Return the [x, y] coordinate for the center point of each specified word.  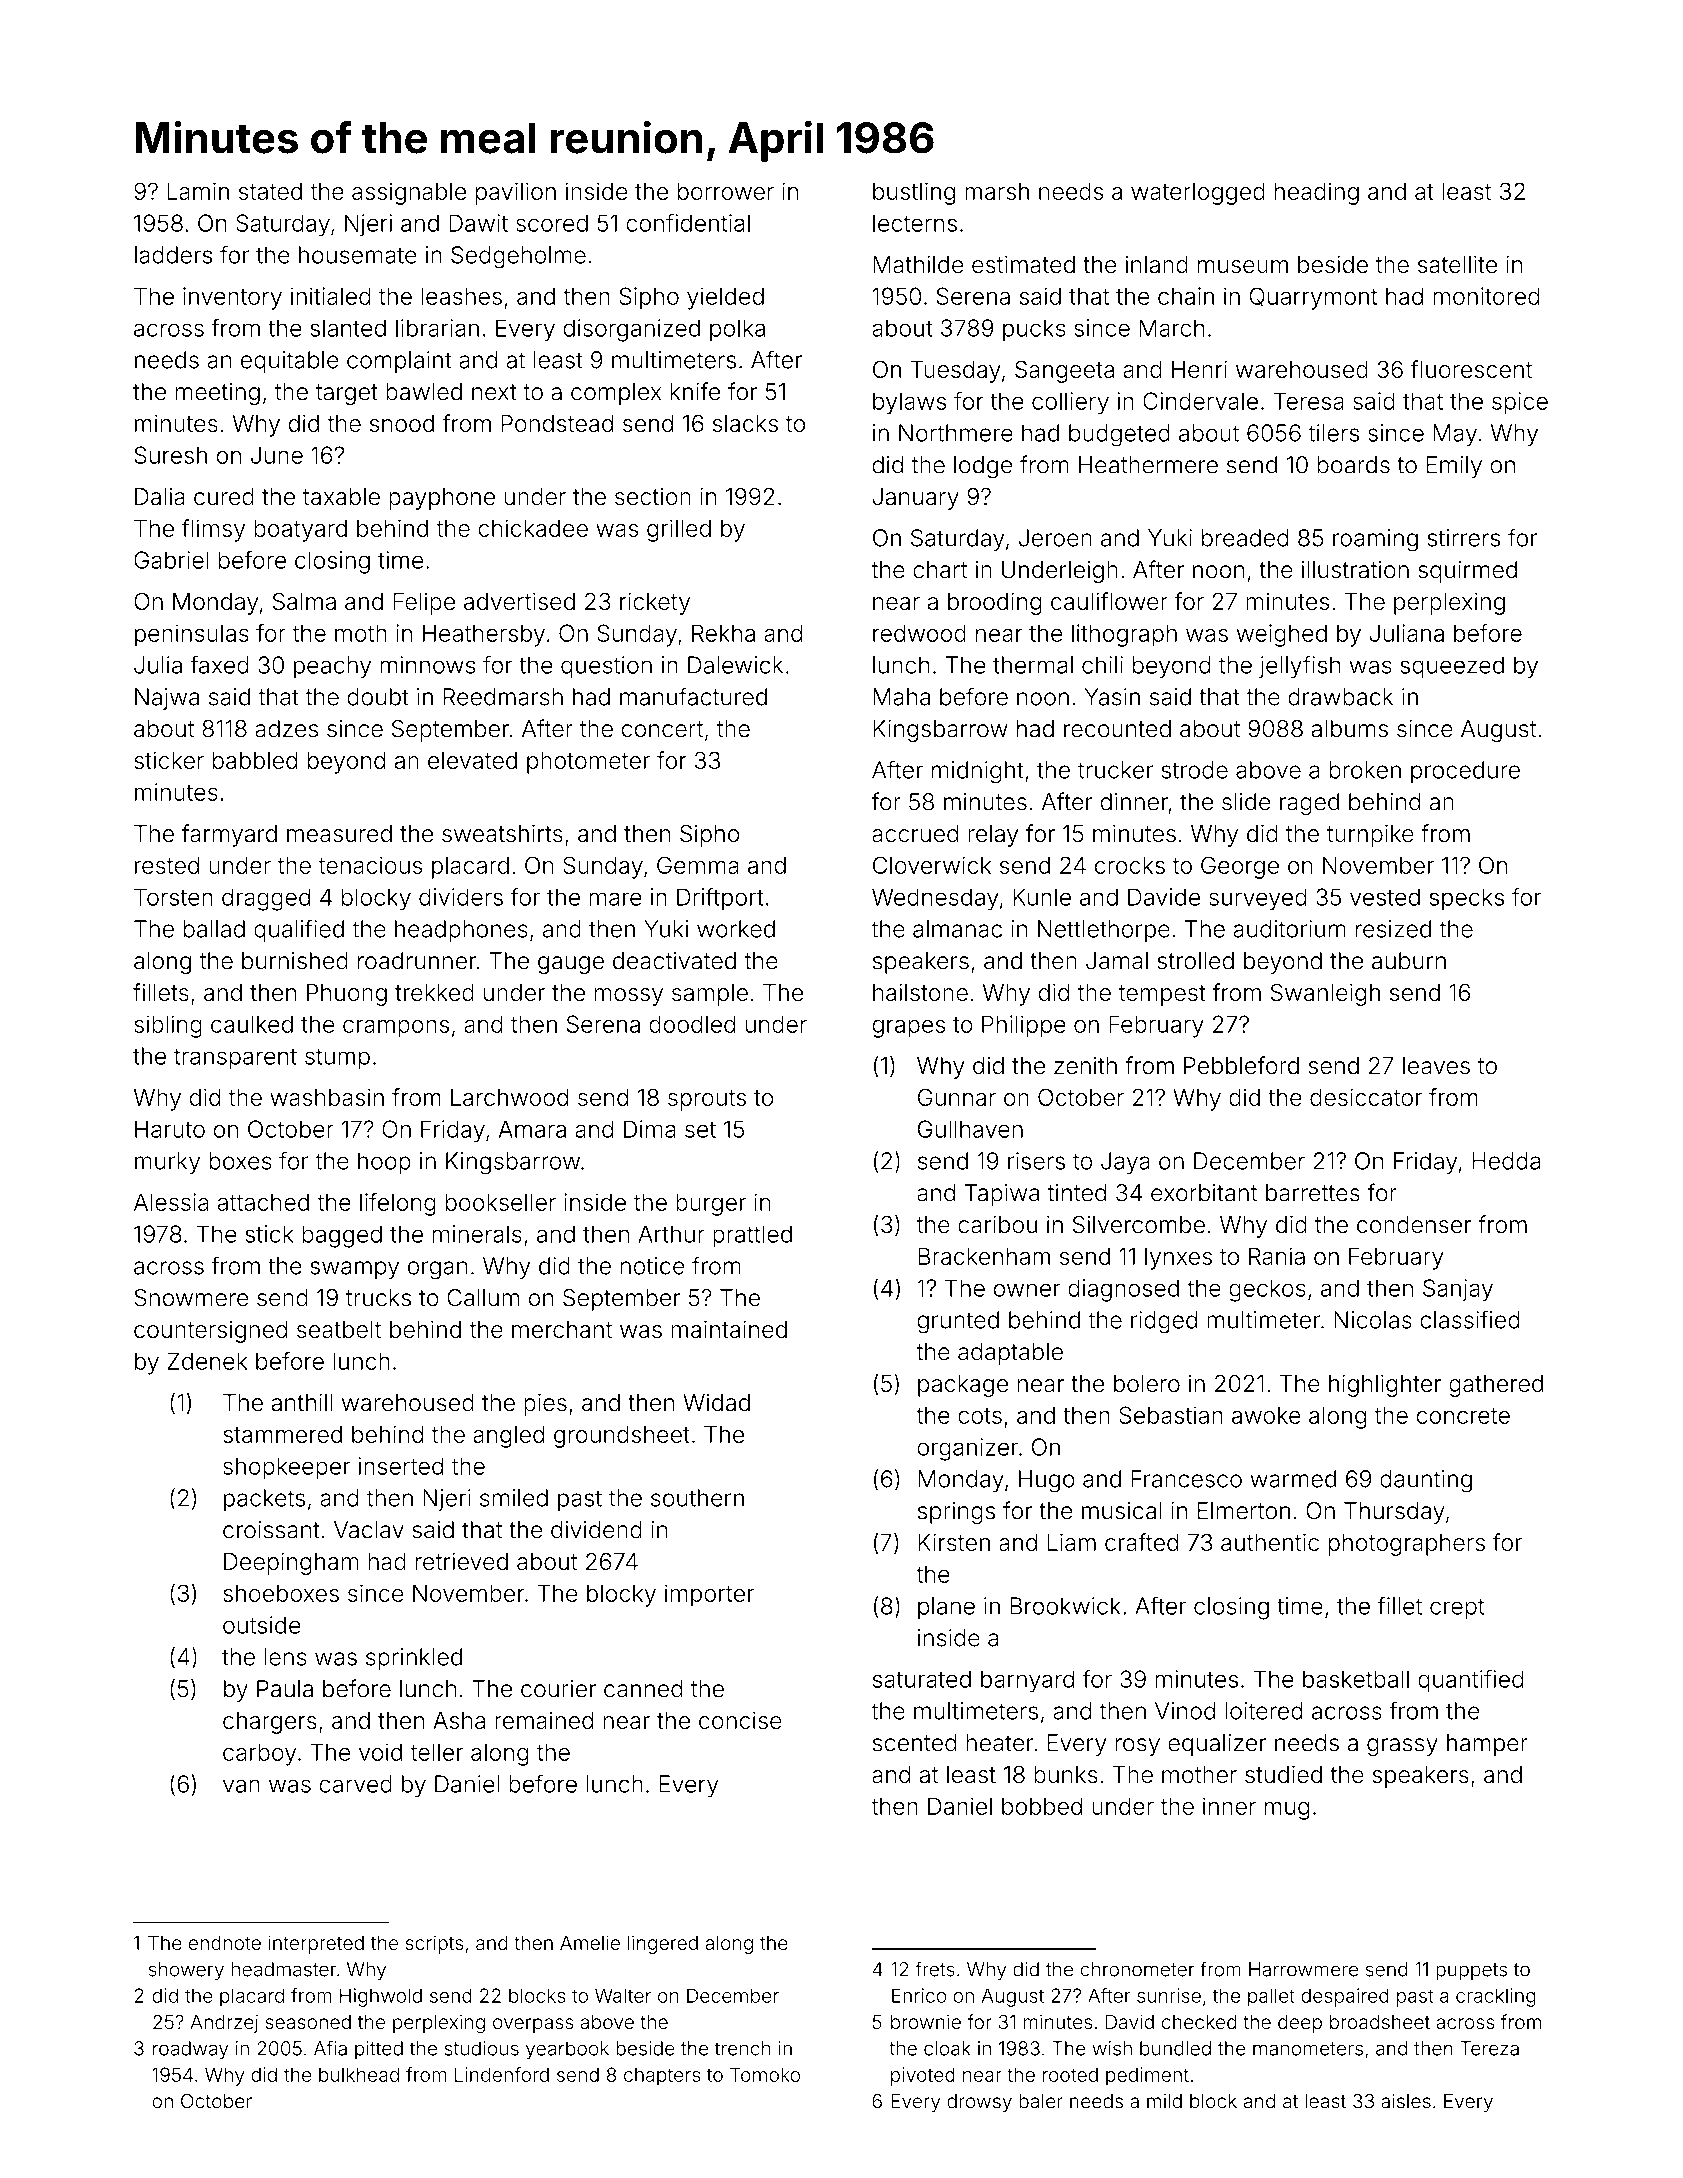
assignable [409, 193]
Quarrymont [1313, 298]
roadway [190, 2050]
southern [697, 1498]
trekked [434, 992]
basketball [1356, 1679]
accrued [915, 833]
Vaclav [369, 1530]
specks [1467, 899]
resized [1393, 929]
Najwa [167, 699]
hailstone [920, 992]
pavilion [516, 193]
